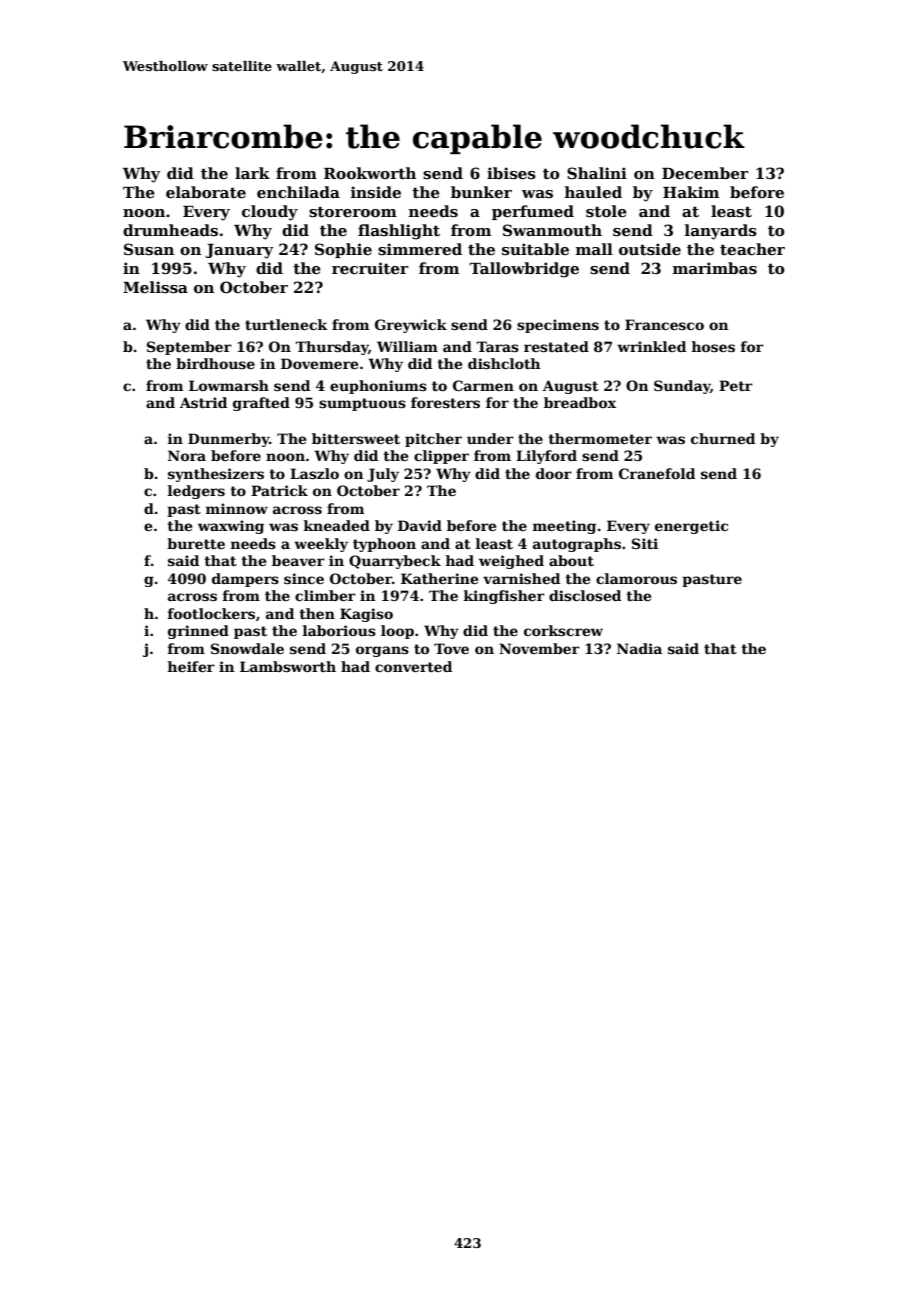 This screenshot has width=908, height=1316. I want to click on autographs, so click(577, 545).
